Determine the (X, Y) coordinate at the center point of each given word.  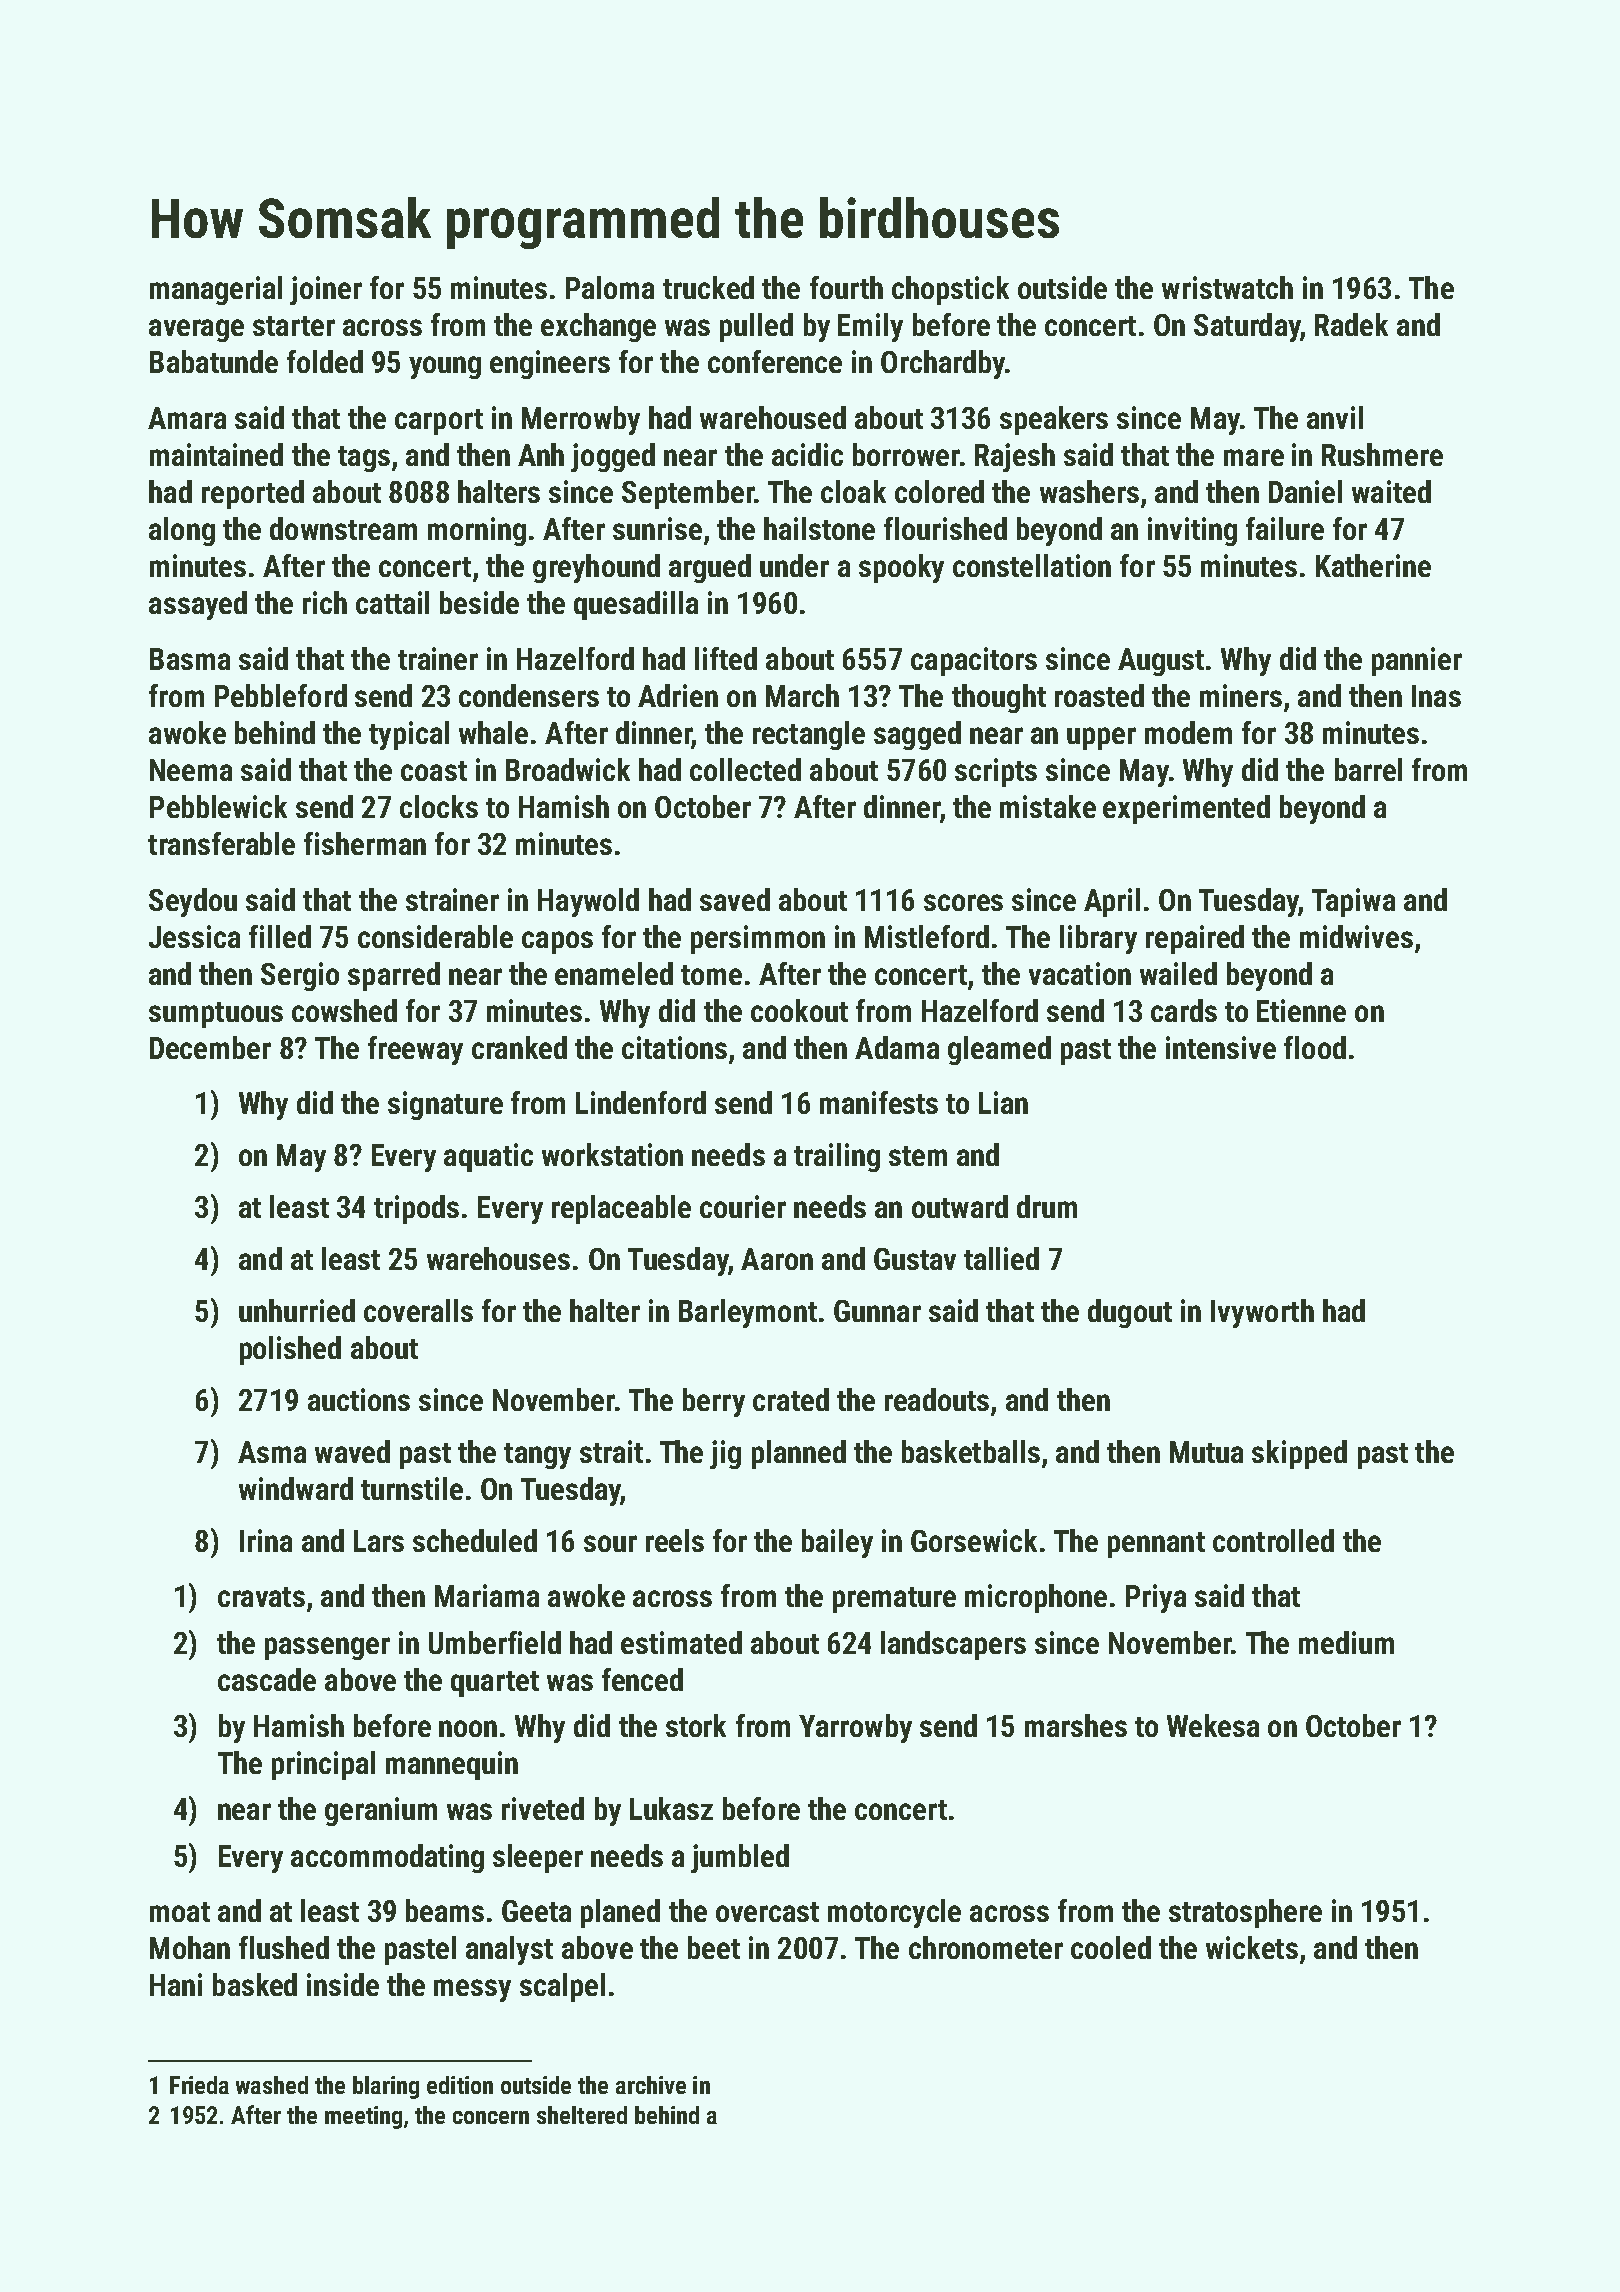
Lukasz (671, 1808)
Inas (1436, 696)
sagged (917, 735)
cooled (1111, 1947)
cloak (853, 491)
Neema (191, 770)
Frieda (199, 2085)
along (182, 531)
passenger (327, 1648)
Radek (1351, 324)
